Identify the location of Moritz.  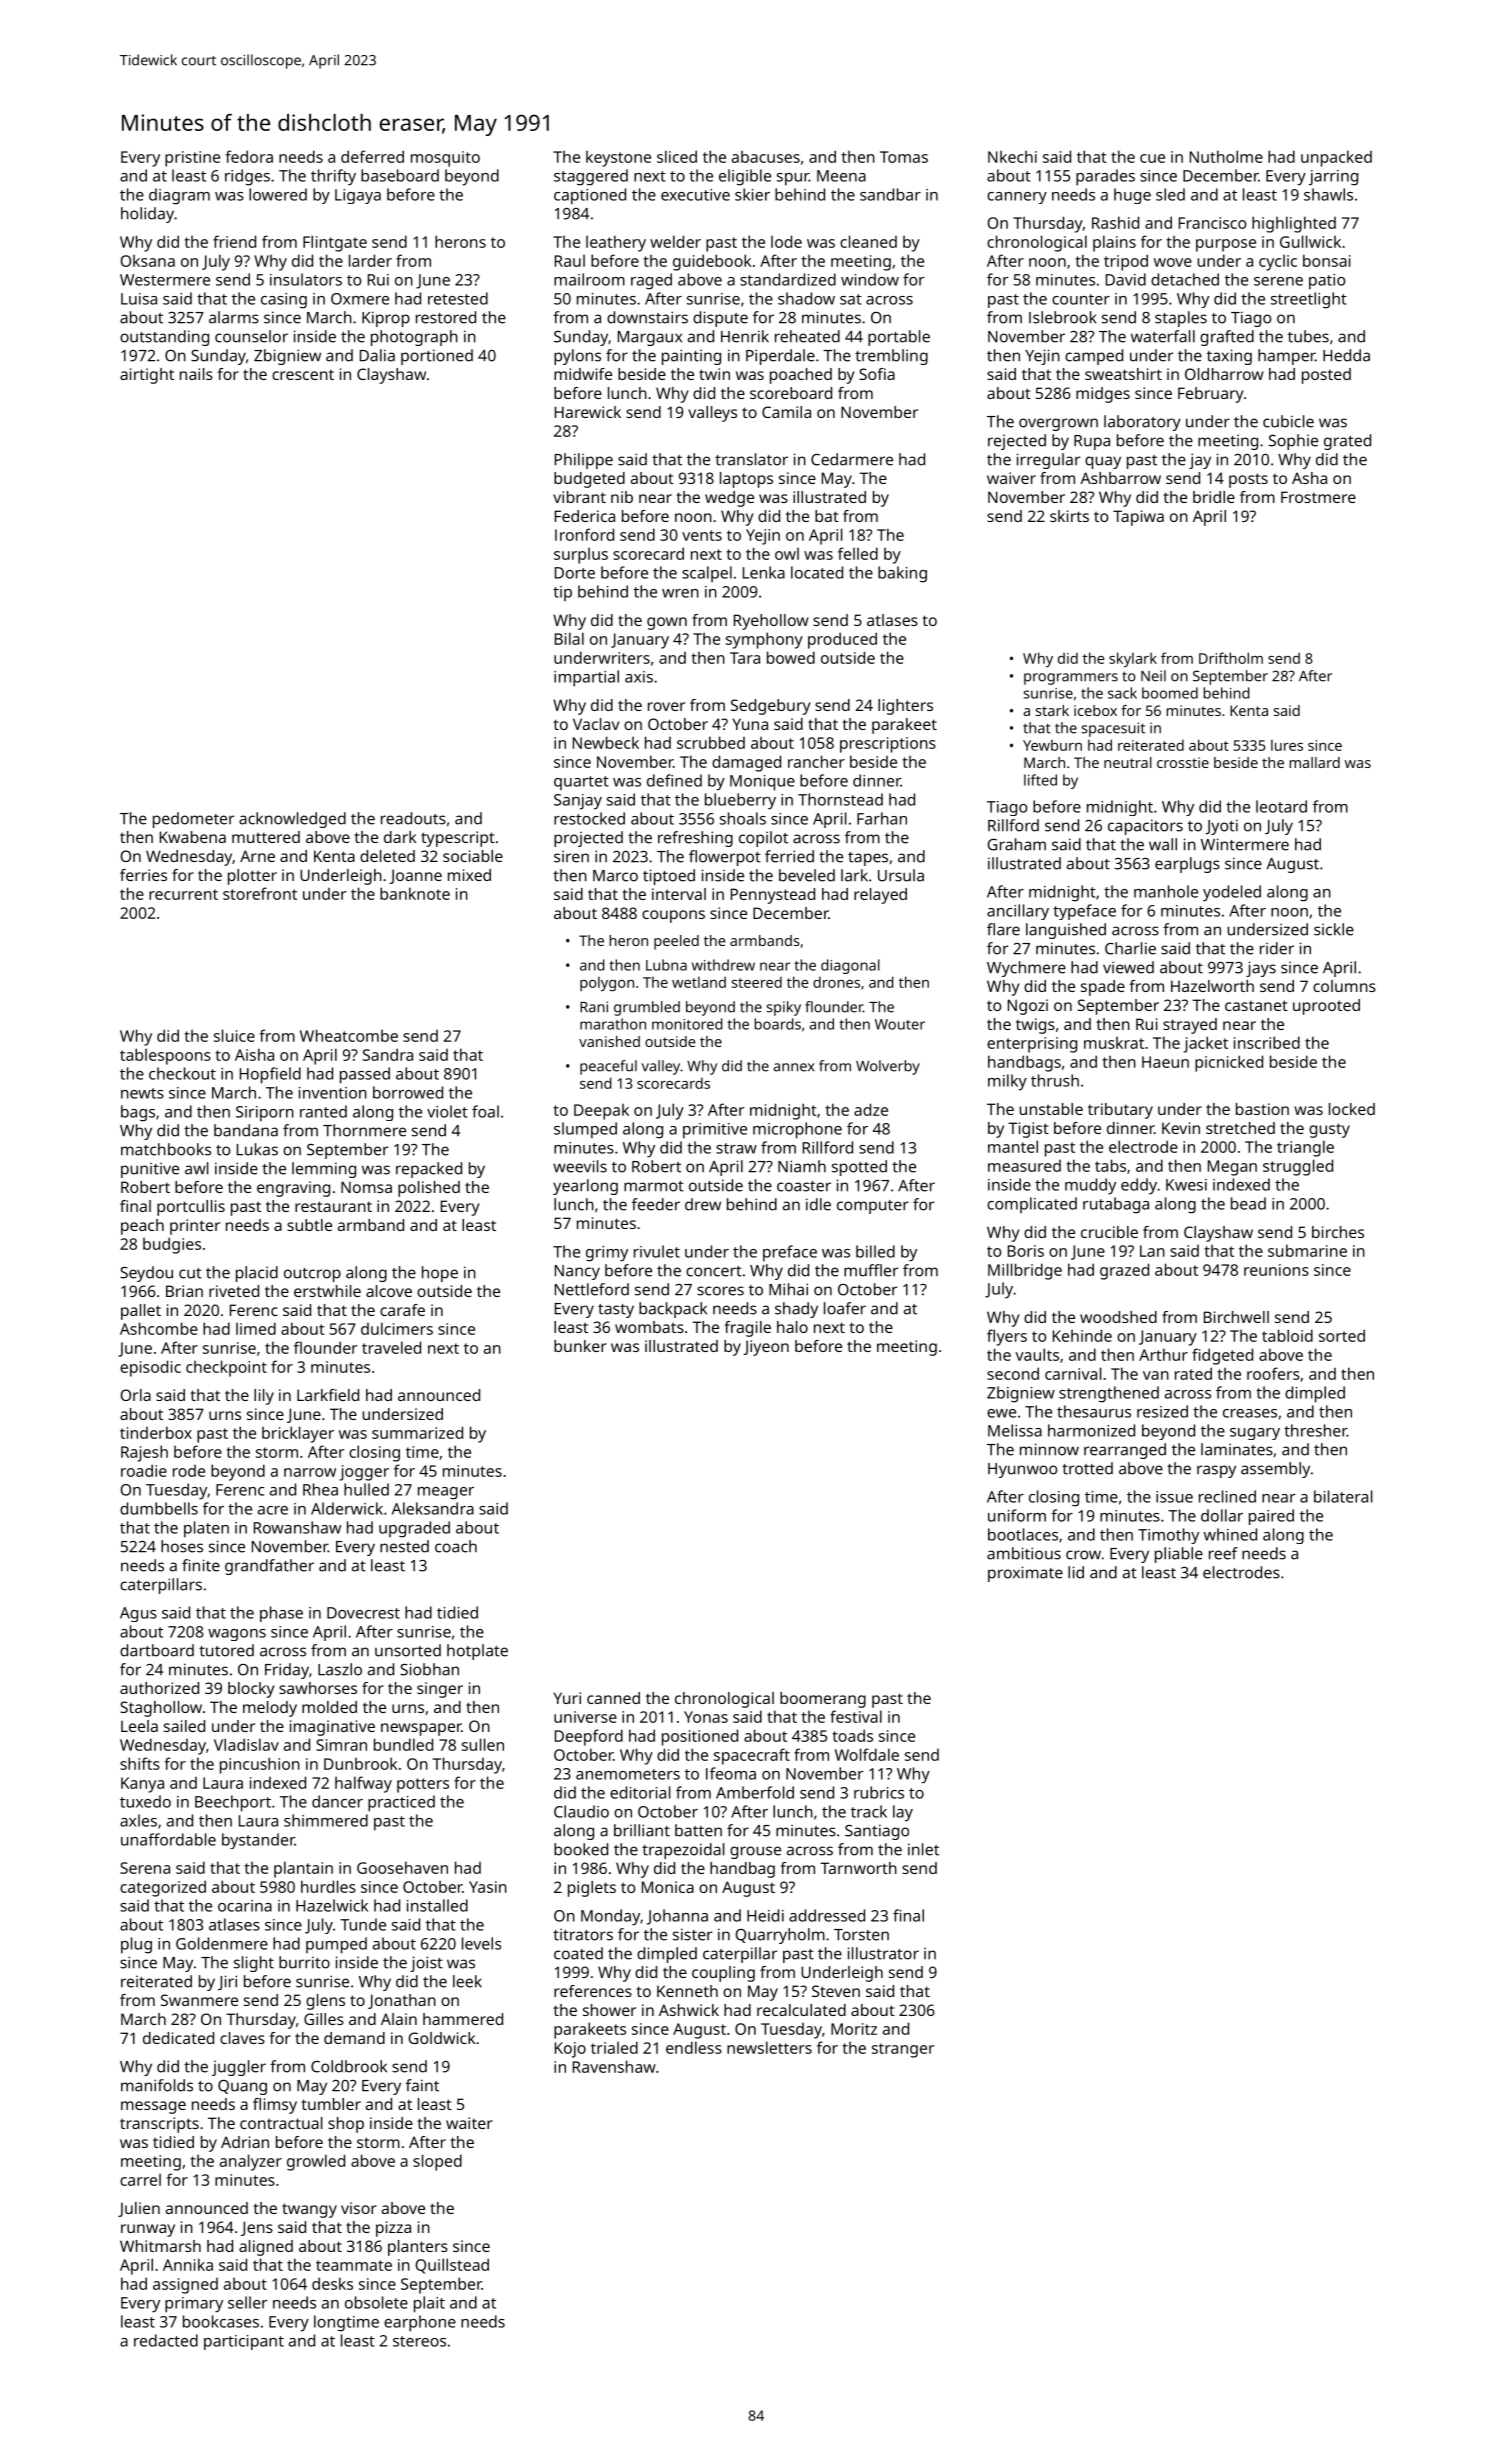
(854, 2029).
